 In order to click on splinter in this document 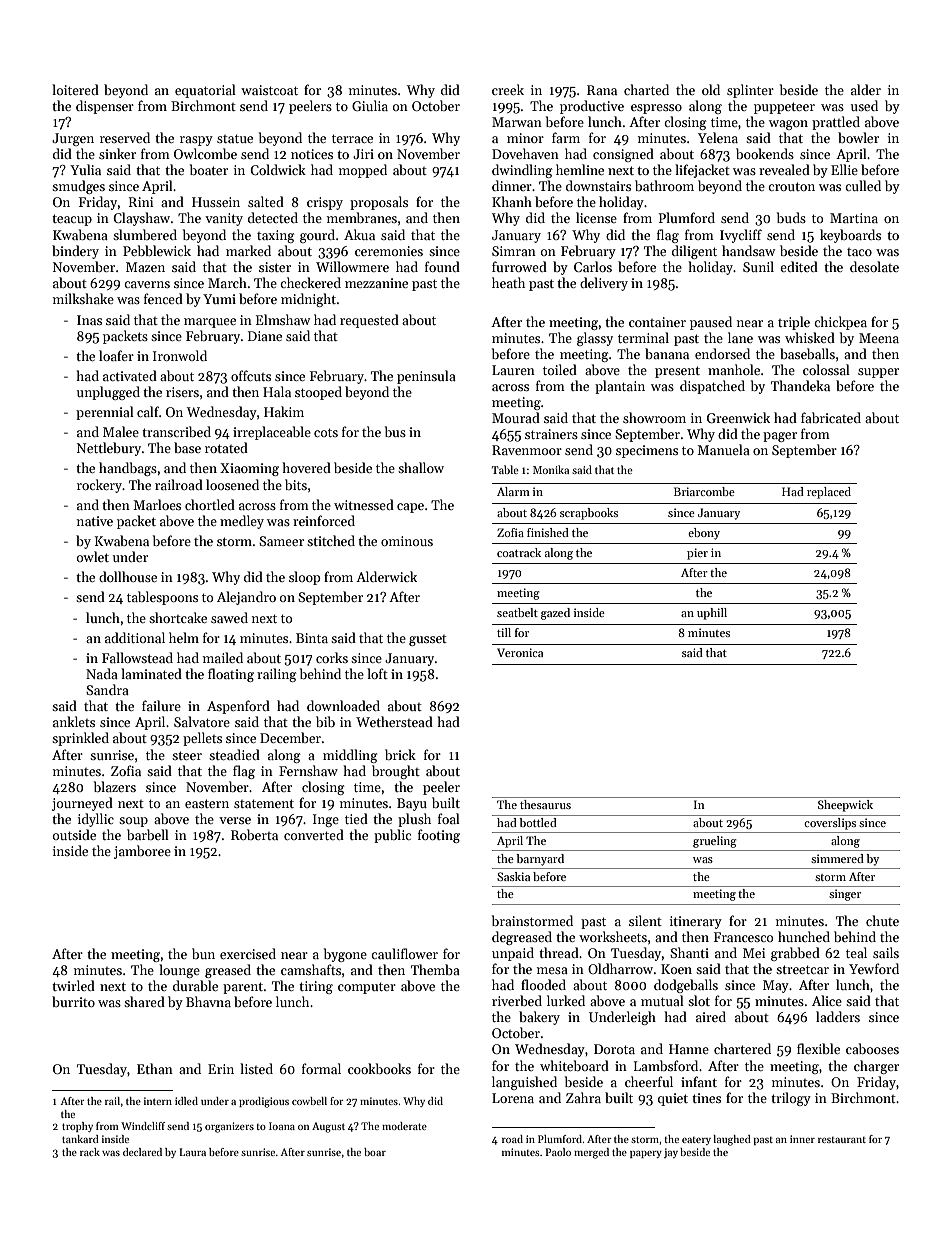, I will do `click(750, 91)`.
